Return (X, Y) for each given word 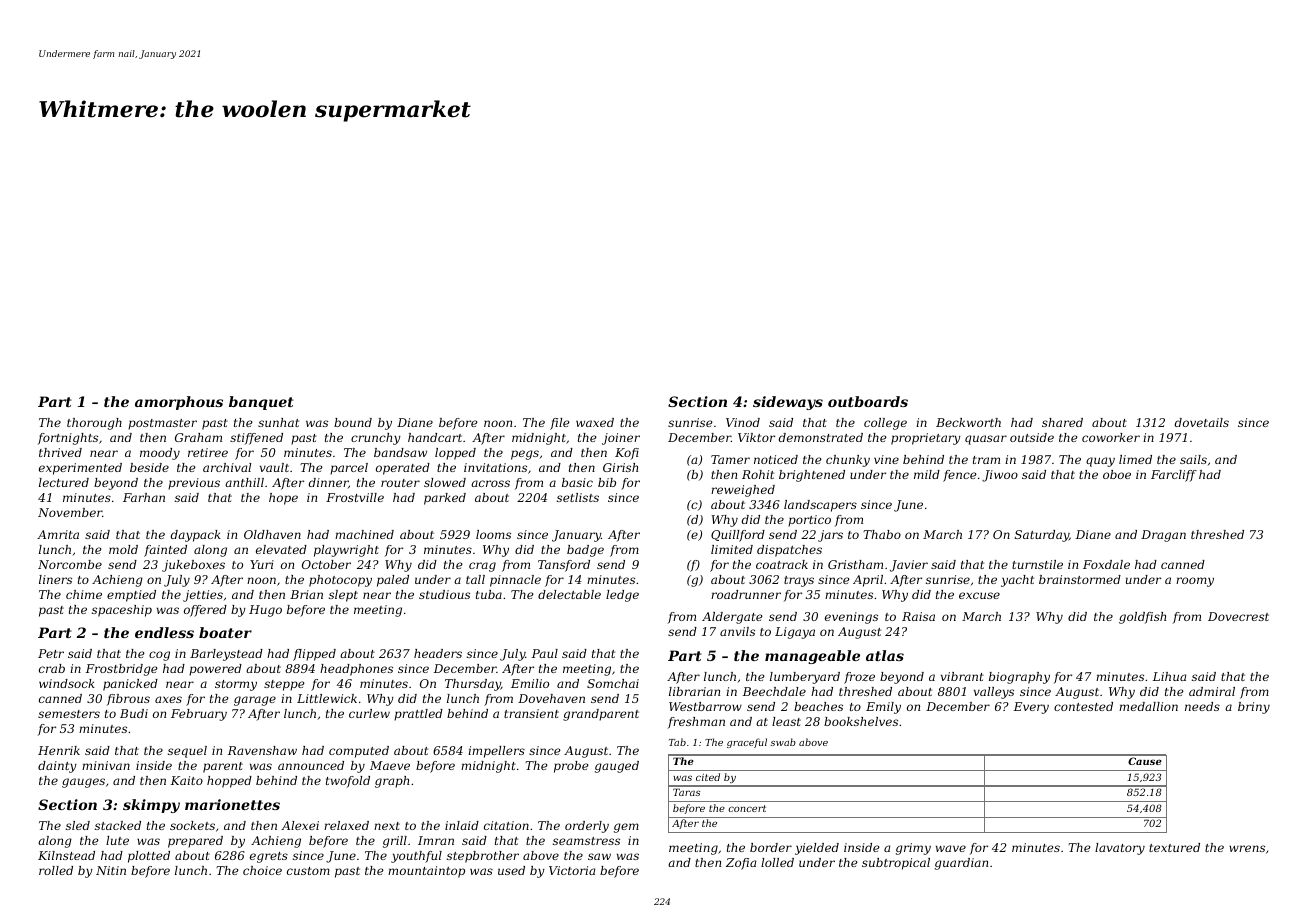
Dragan (1163, 536)
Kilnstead (66, 855)
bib (607, 482)
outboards (868, 401)
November (70, 512)
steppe (284, 685)
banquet (261, 403)
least (786, 721)
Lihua (1169, 676)
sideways (788, 403)
